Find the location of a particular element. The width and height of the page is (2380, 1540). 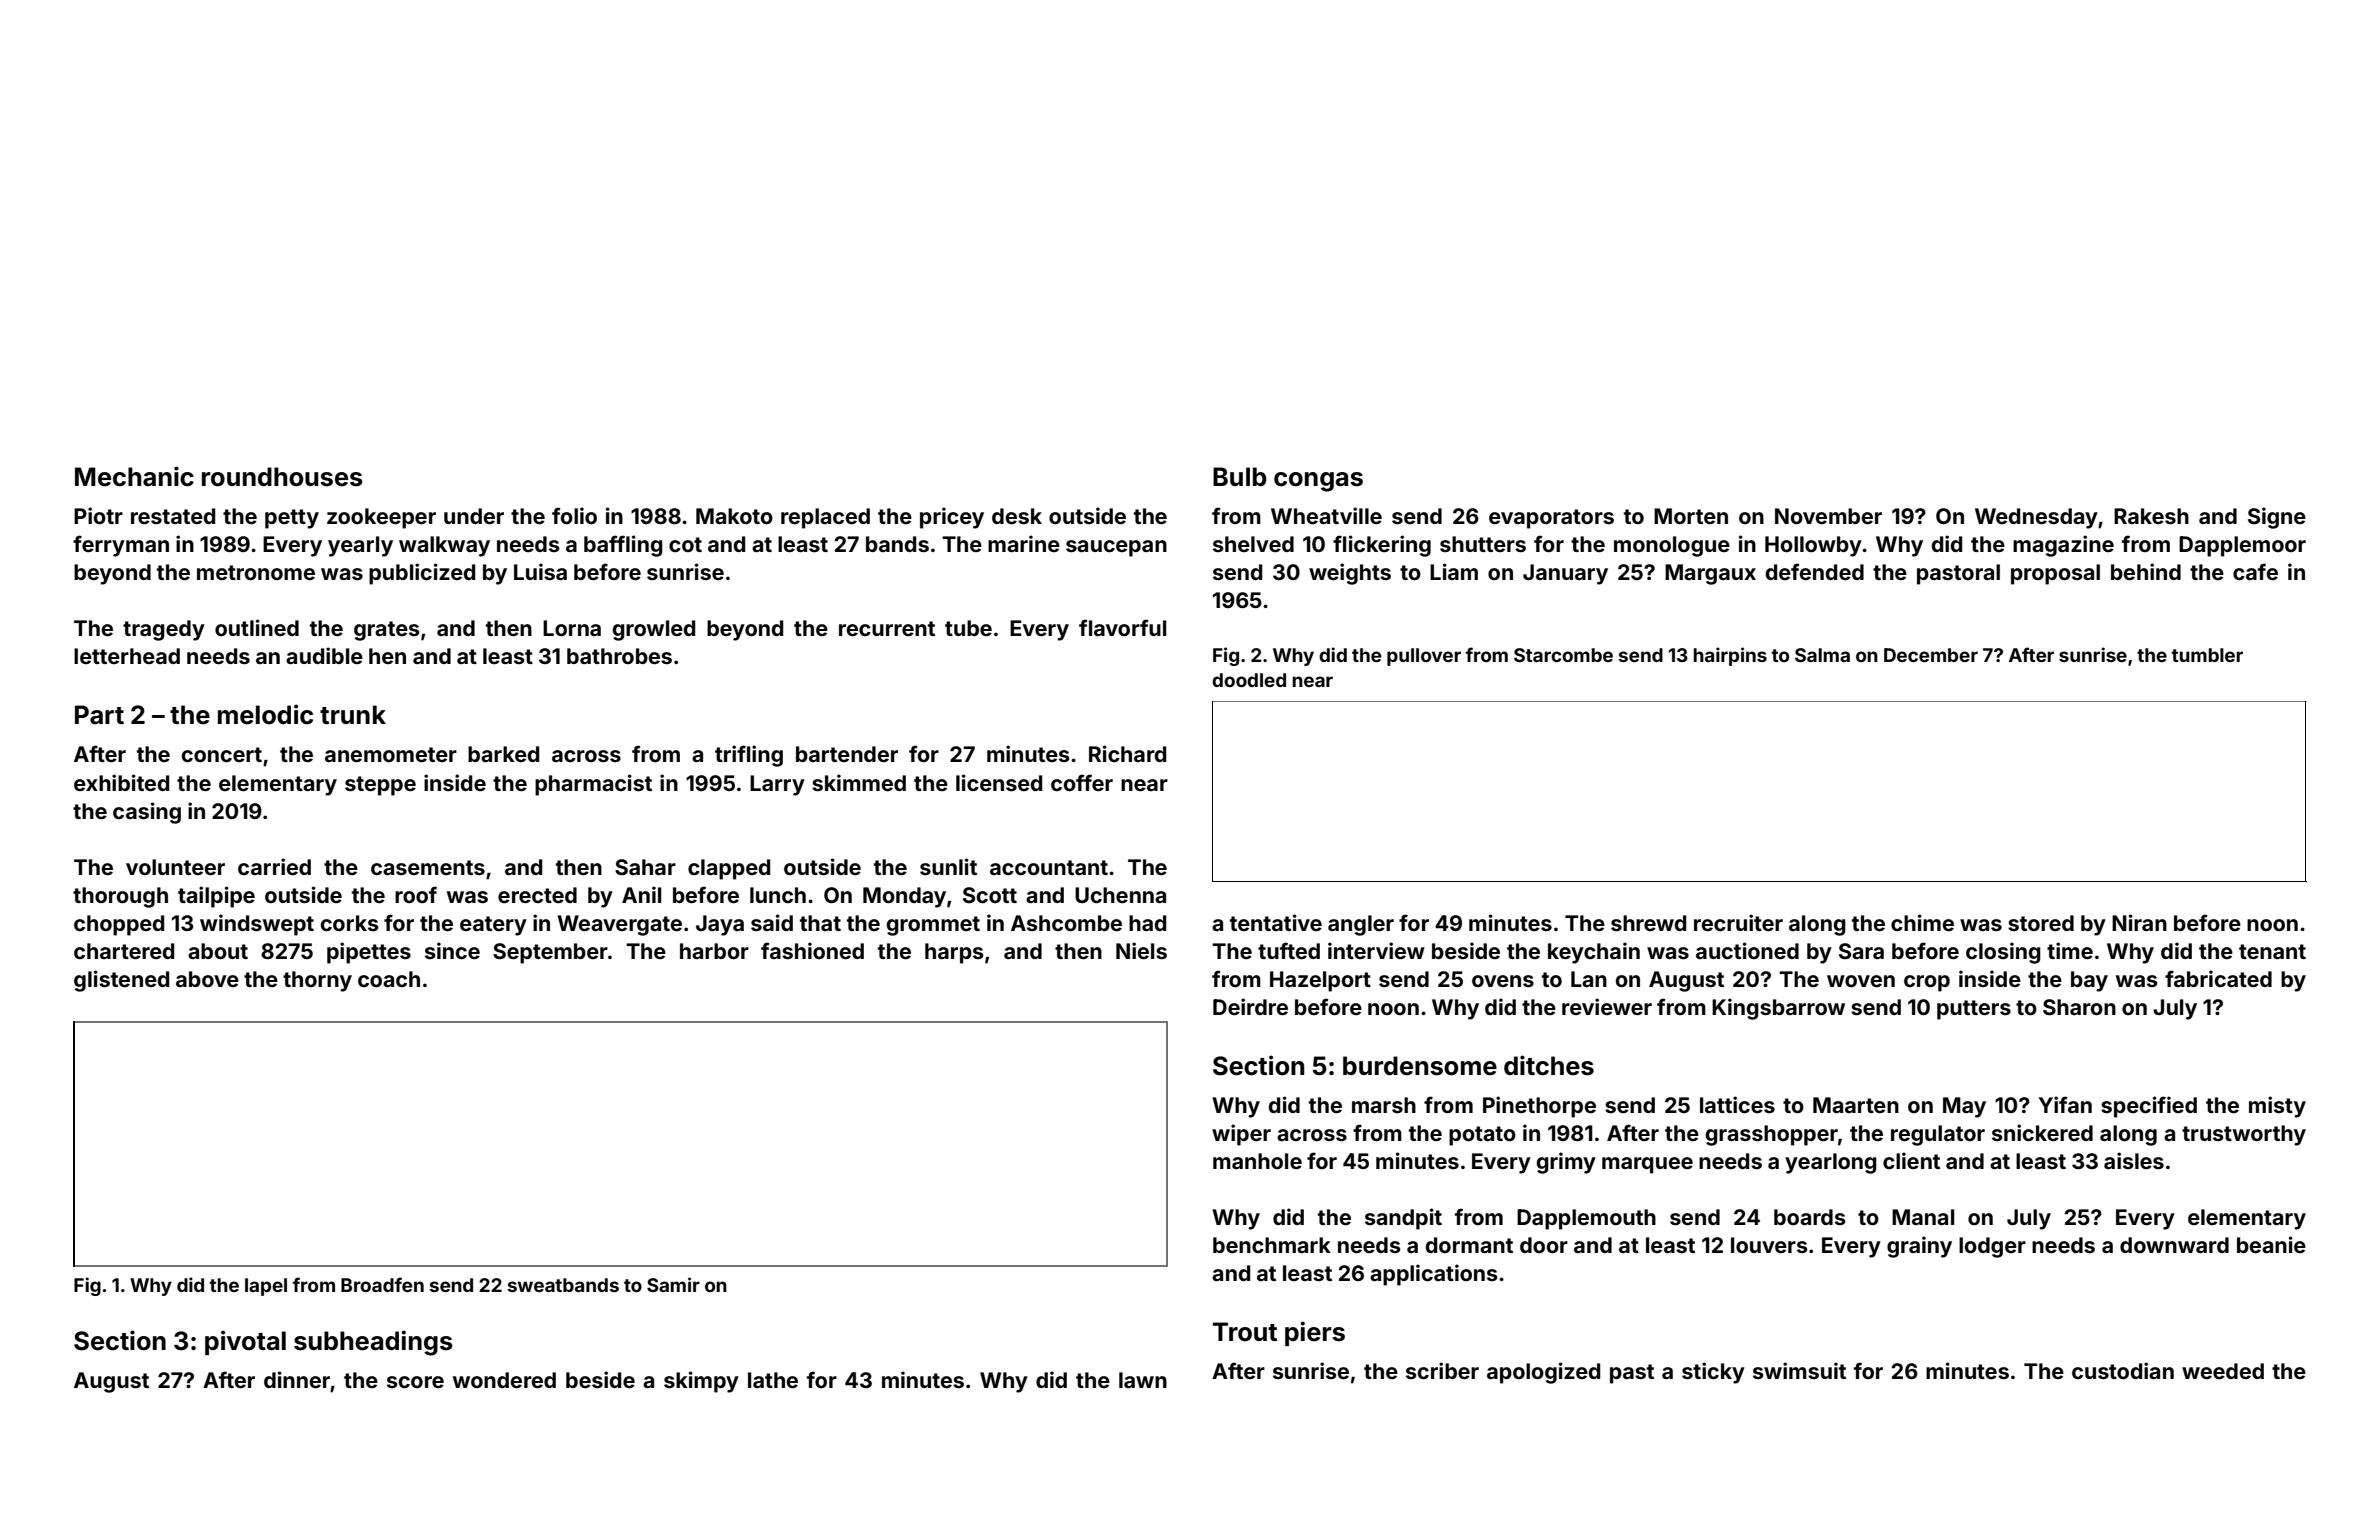

congas is located at coordinates (1318, 482).
